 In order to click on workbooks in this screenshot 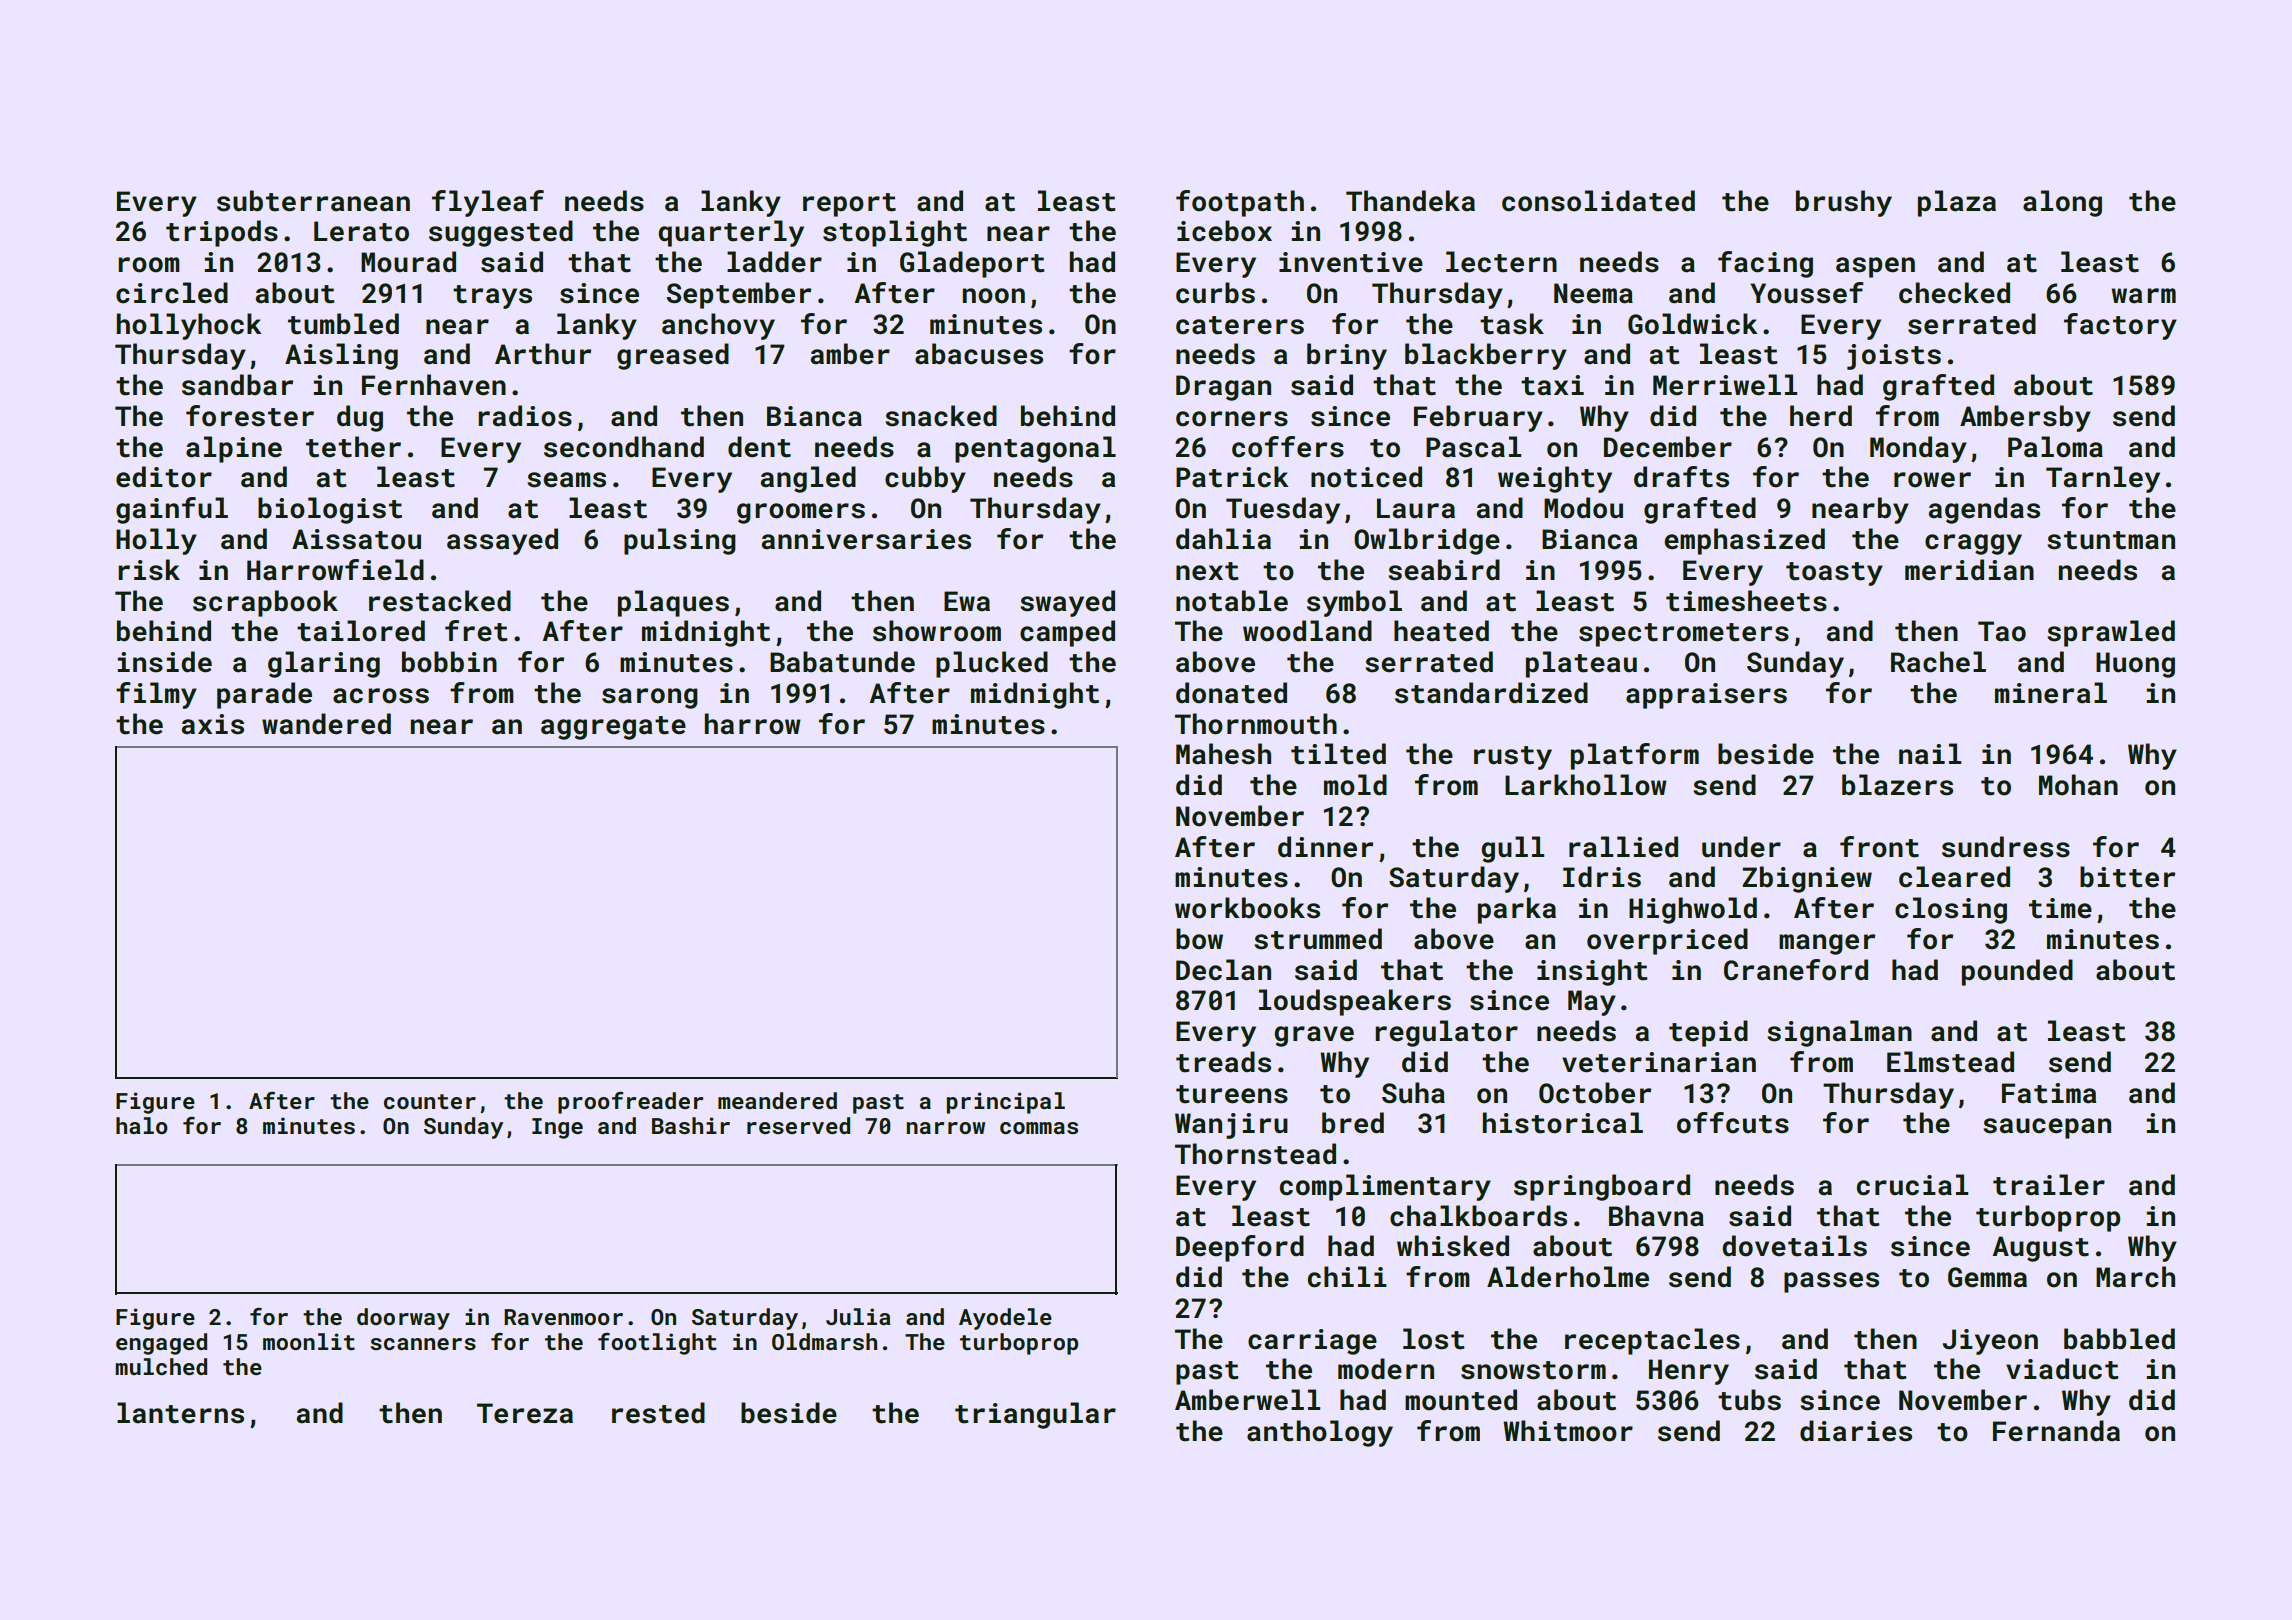, I will do `click(1247, 908)`.
